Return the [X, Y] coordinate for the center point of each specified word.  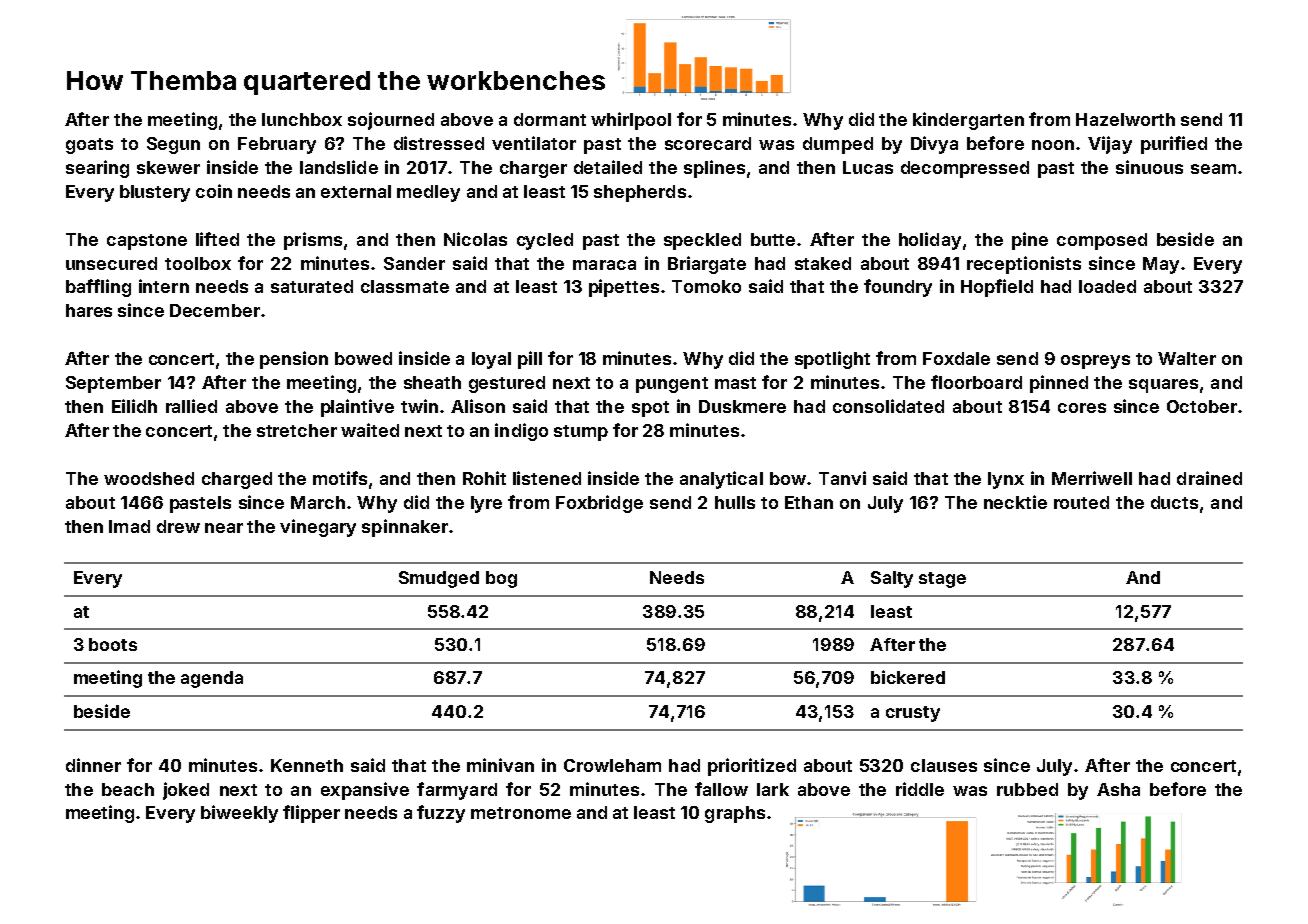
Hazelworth [1125, 119]
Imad [129, 526]
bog [501, 579]
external [356, 191]
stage [942, 580]
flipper [311, 814]
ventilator [534, 143]
